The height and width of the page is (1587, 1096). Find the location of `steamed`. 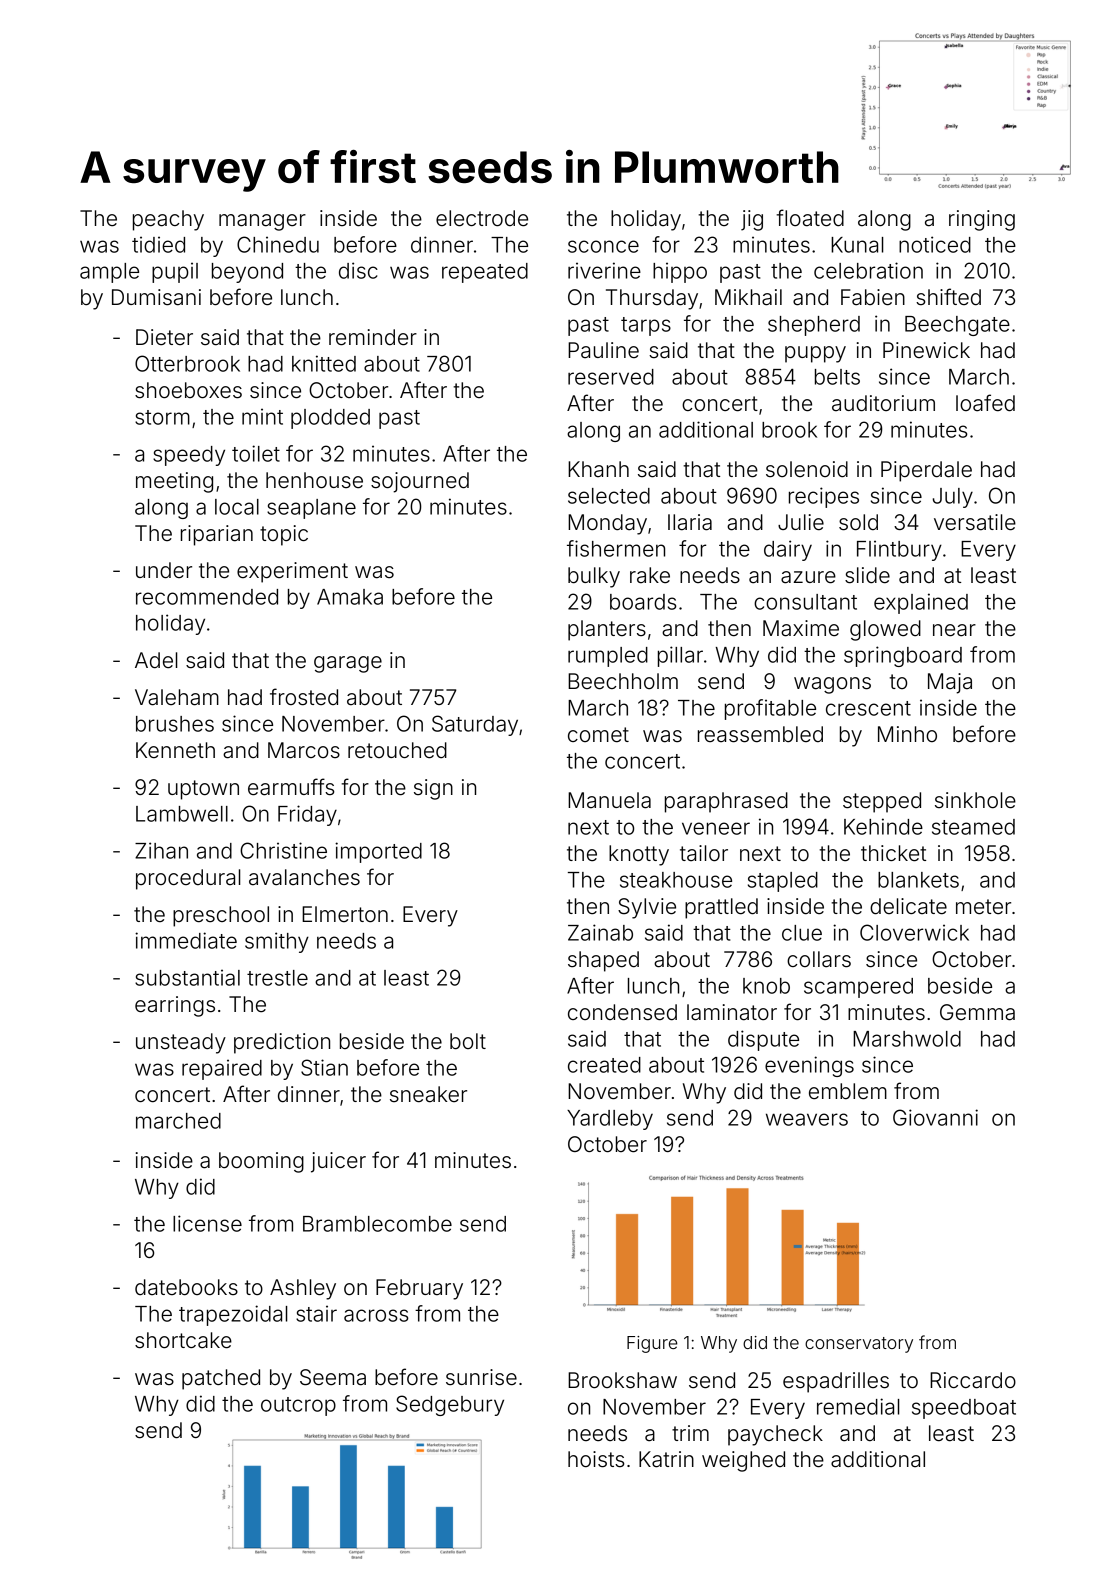

steamed is located at coordinates (973, 827).
